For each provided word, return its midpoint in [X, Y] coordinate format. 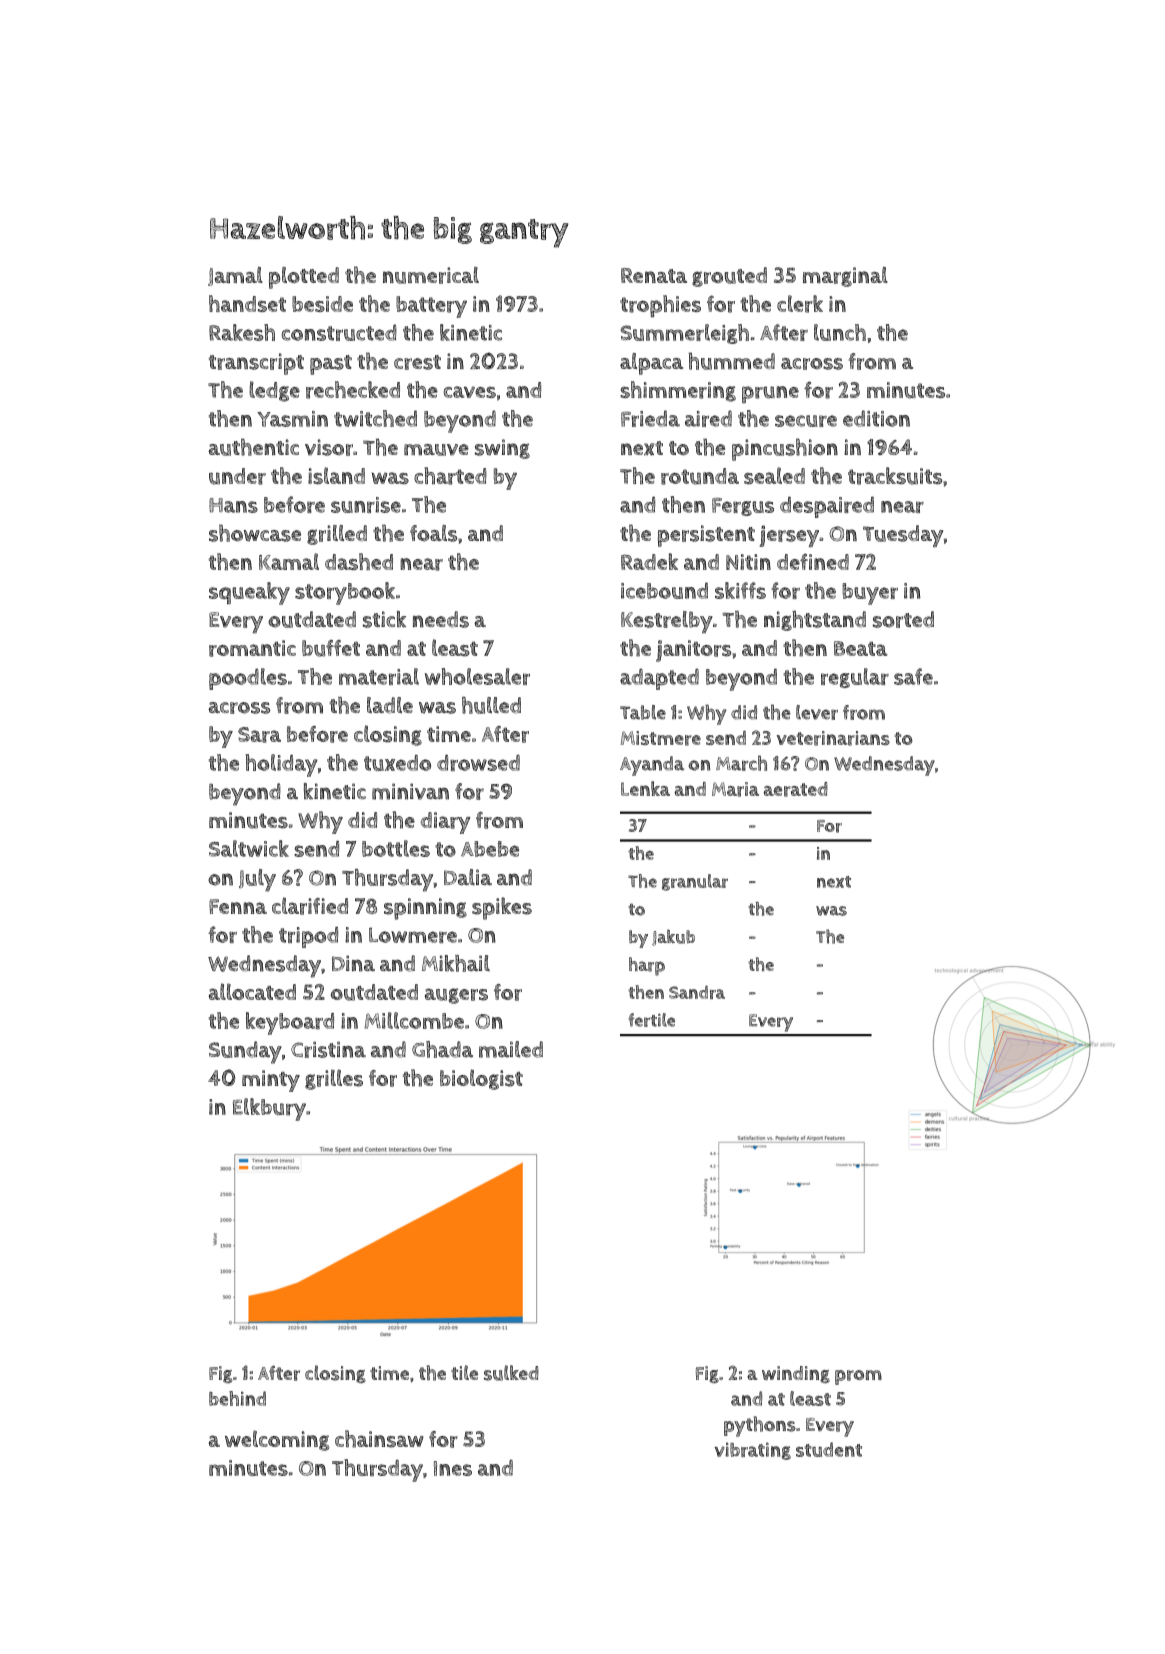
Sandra [697, 992]
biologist [481, 1079]
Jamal [235, 276]
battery [431, 307]
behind [237, 1398]
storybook [345, 593]
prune [770, 395]
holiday [281, 765]
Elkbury [269, 1109]
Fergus [743, 507]
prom [858, 1377]
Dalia [468, 877]
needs [441, 619]
